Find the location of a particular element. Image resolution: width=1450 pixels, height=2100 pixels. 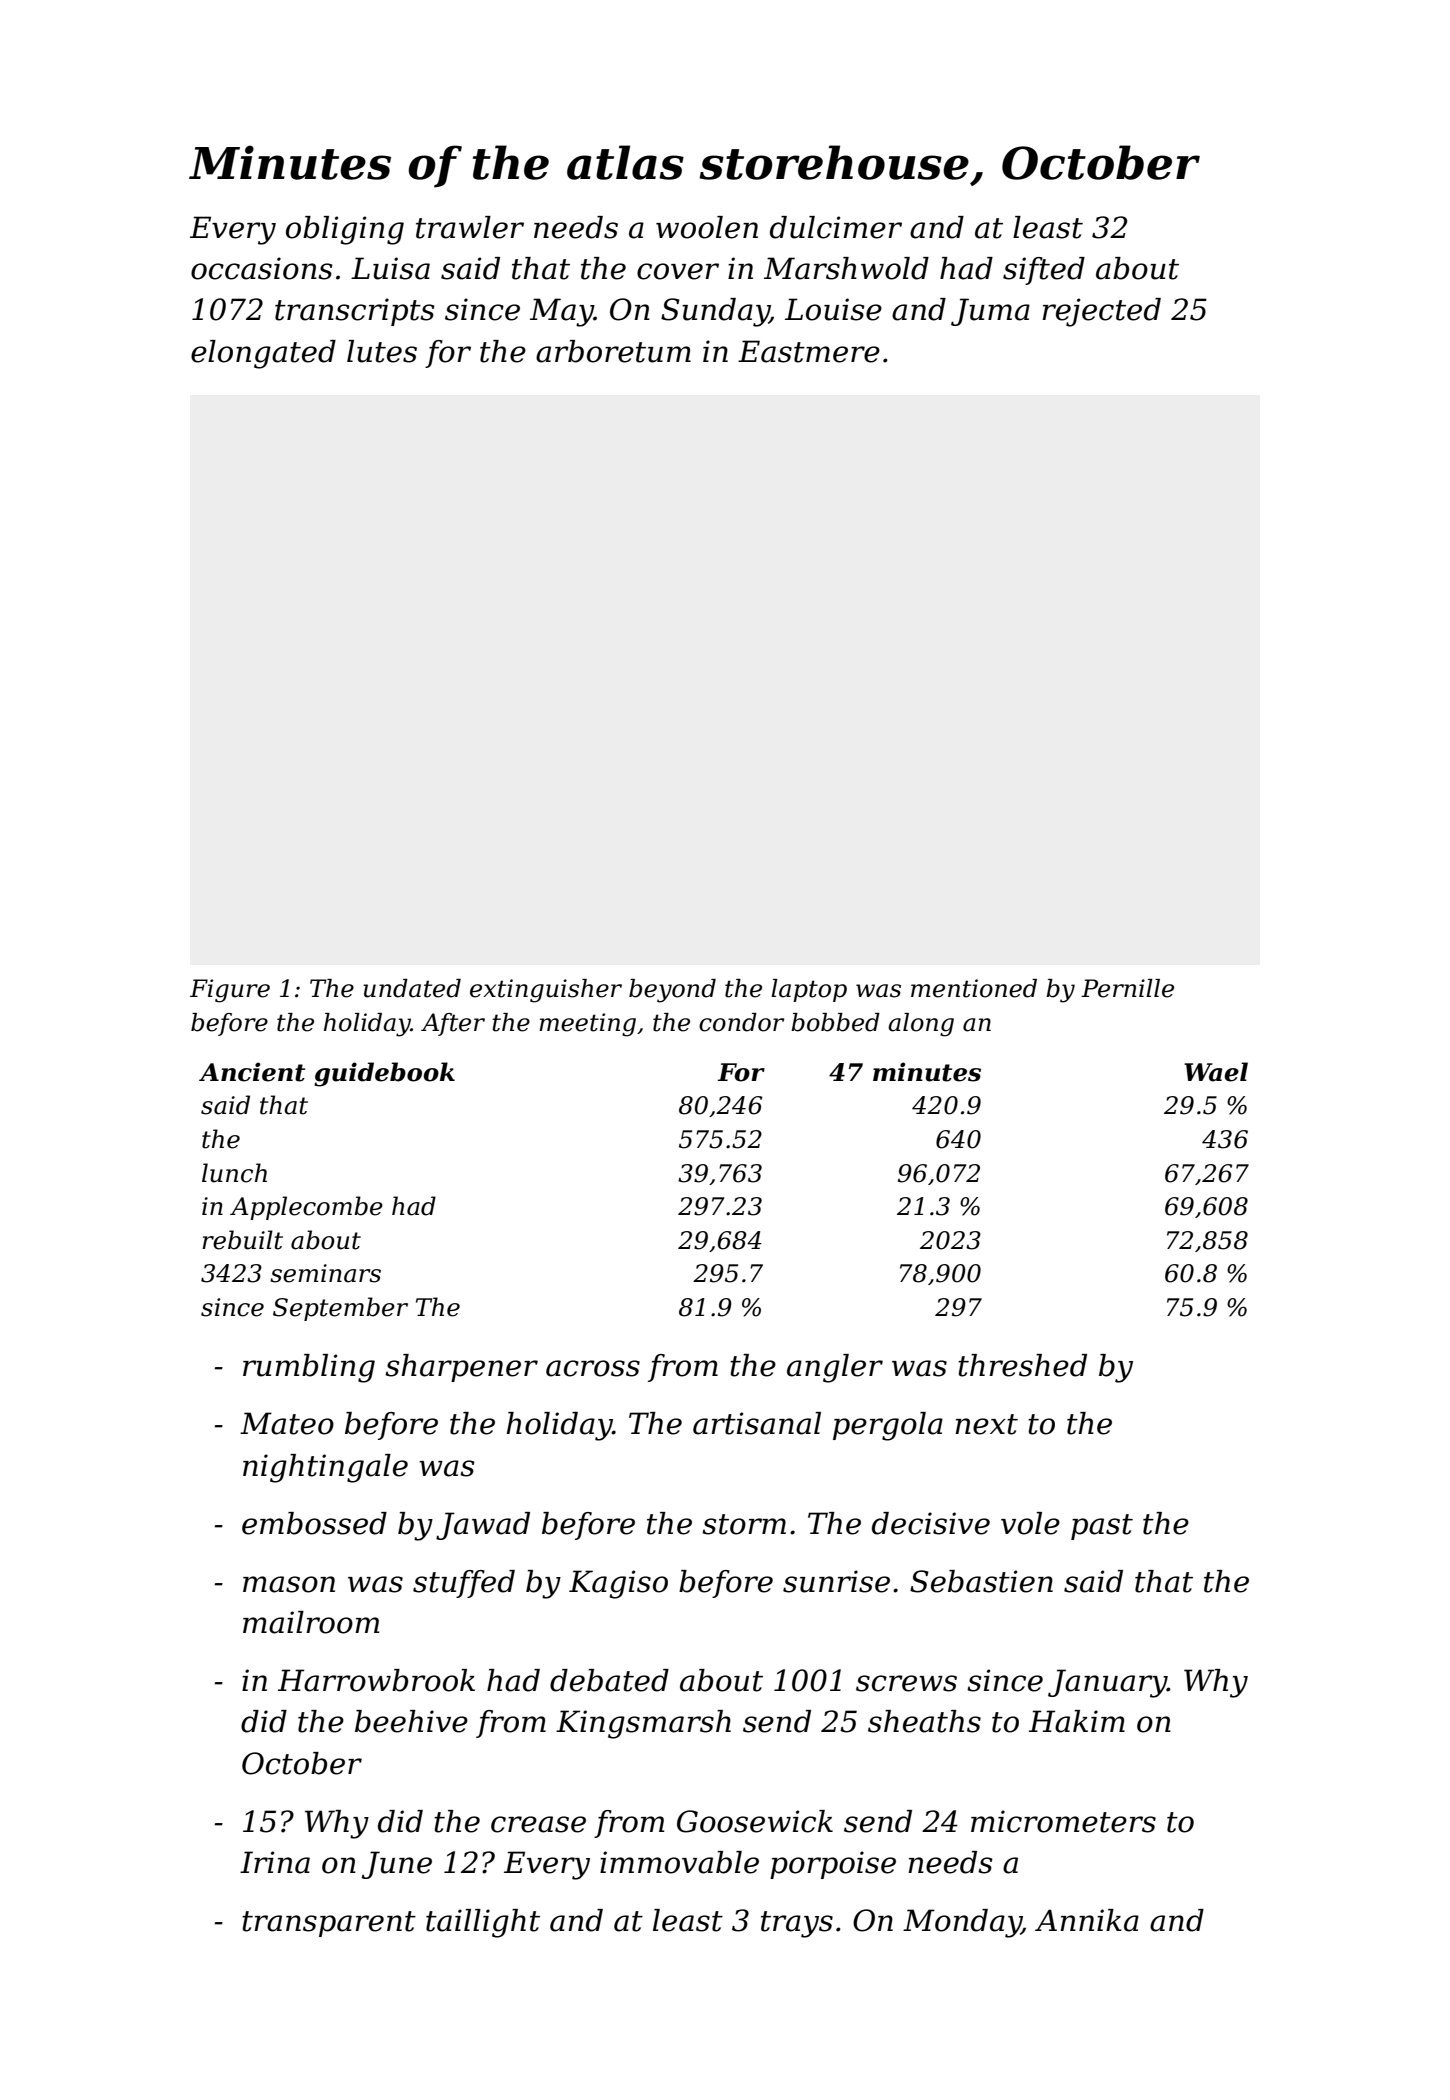

meeting is located at coordinates (587, 1025).
